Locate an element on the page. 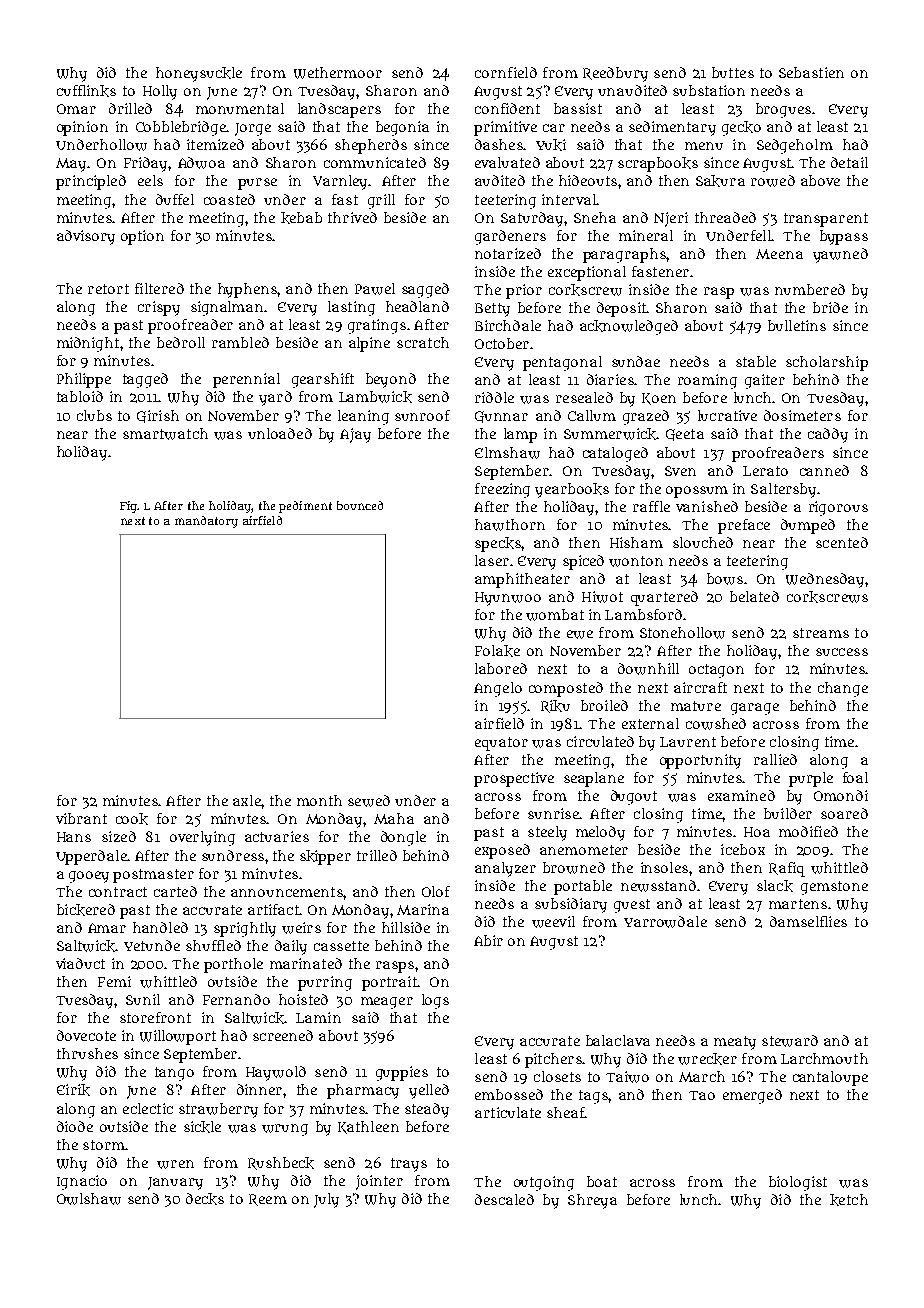 Image resolution: width=924 pixels, height=1308 pixels. Lamin is located at coordinates (318, 1017).
